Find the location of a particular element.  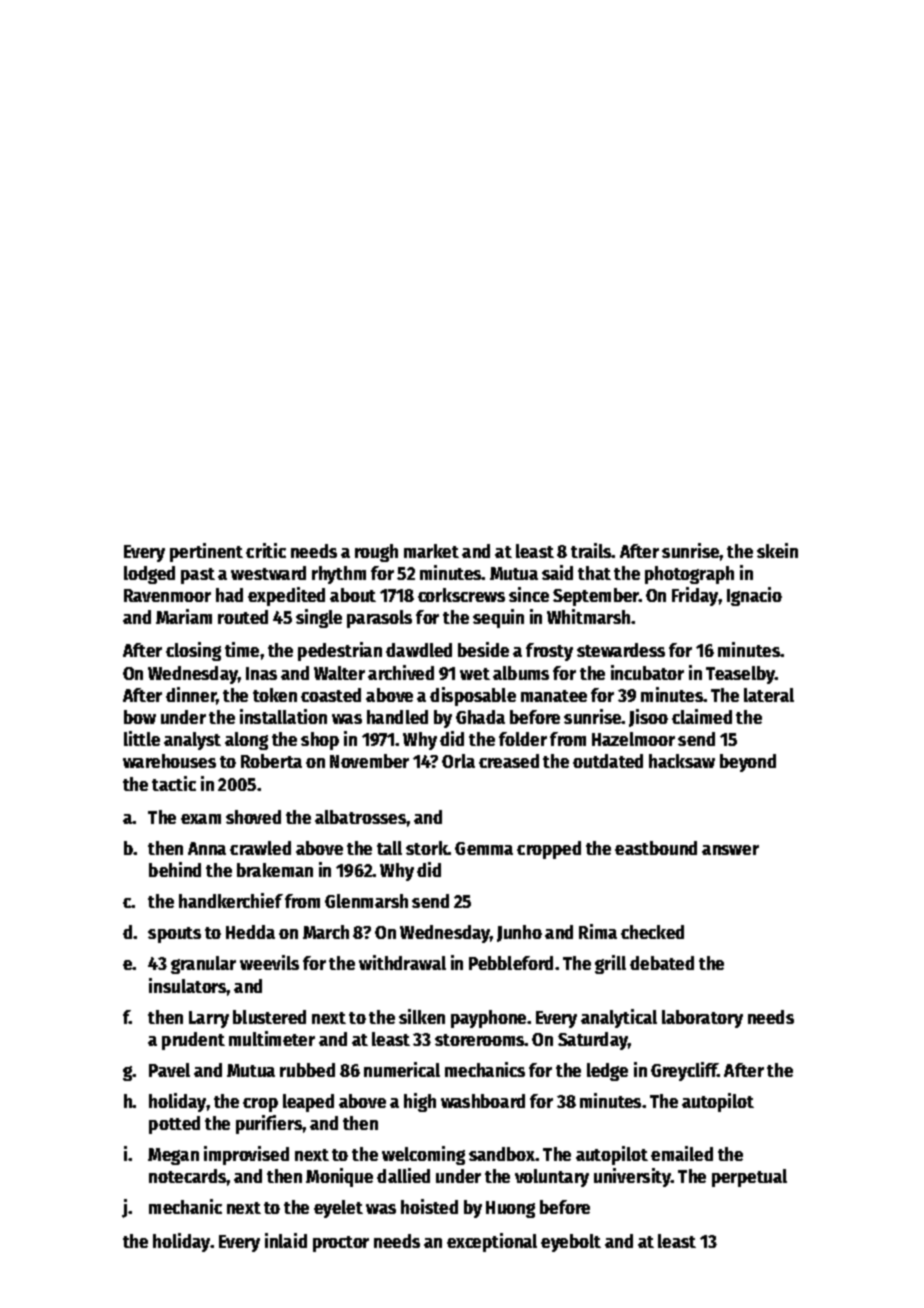

eastbound is located at coordinates (656, 848).
